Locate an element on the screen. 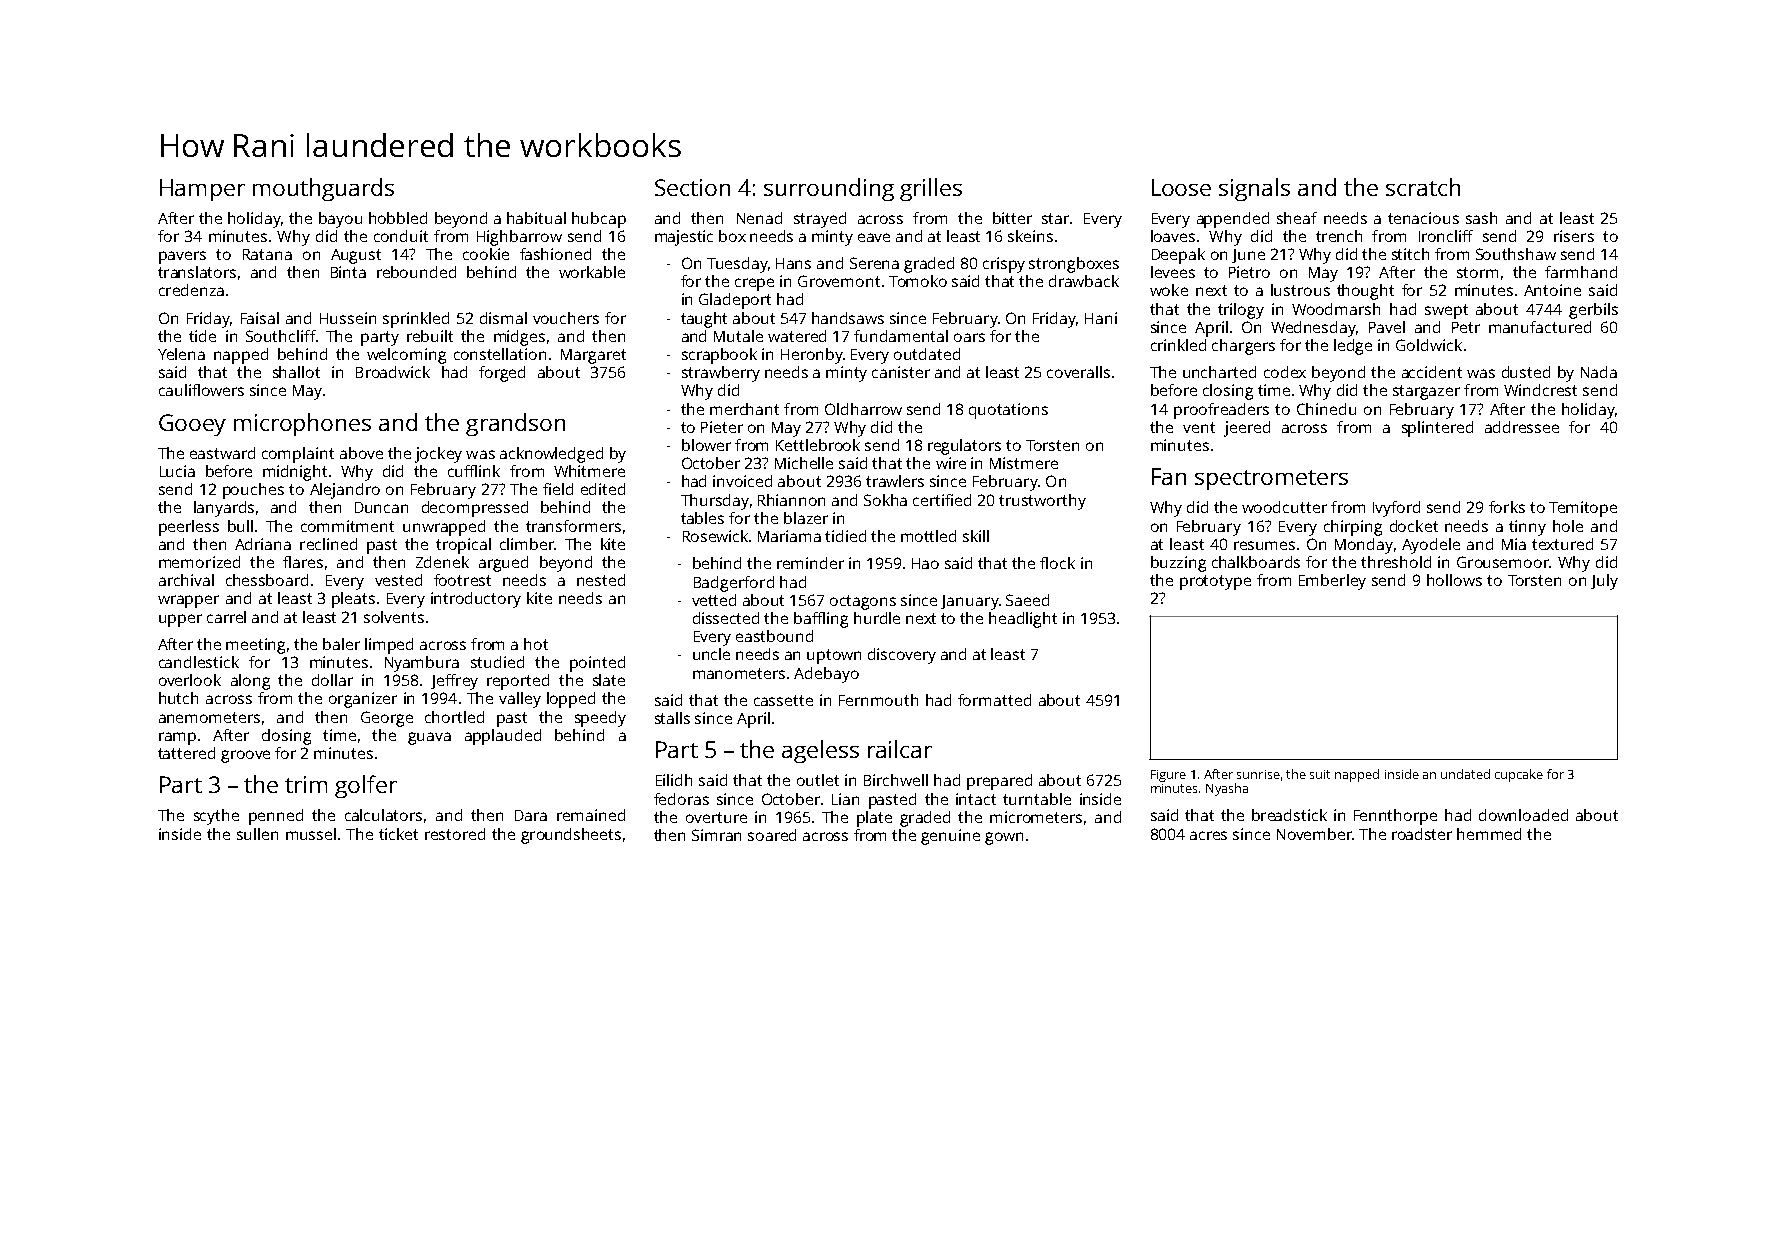 This screenshot has width=1776, height=1256. suit is located at coordinates (1320, 774).
